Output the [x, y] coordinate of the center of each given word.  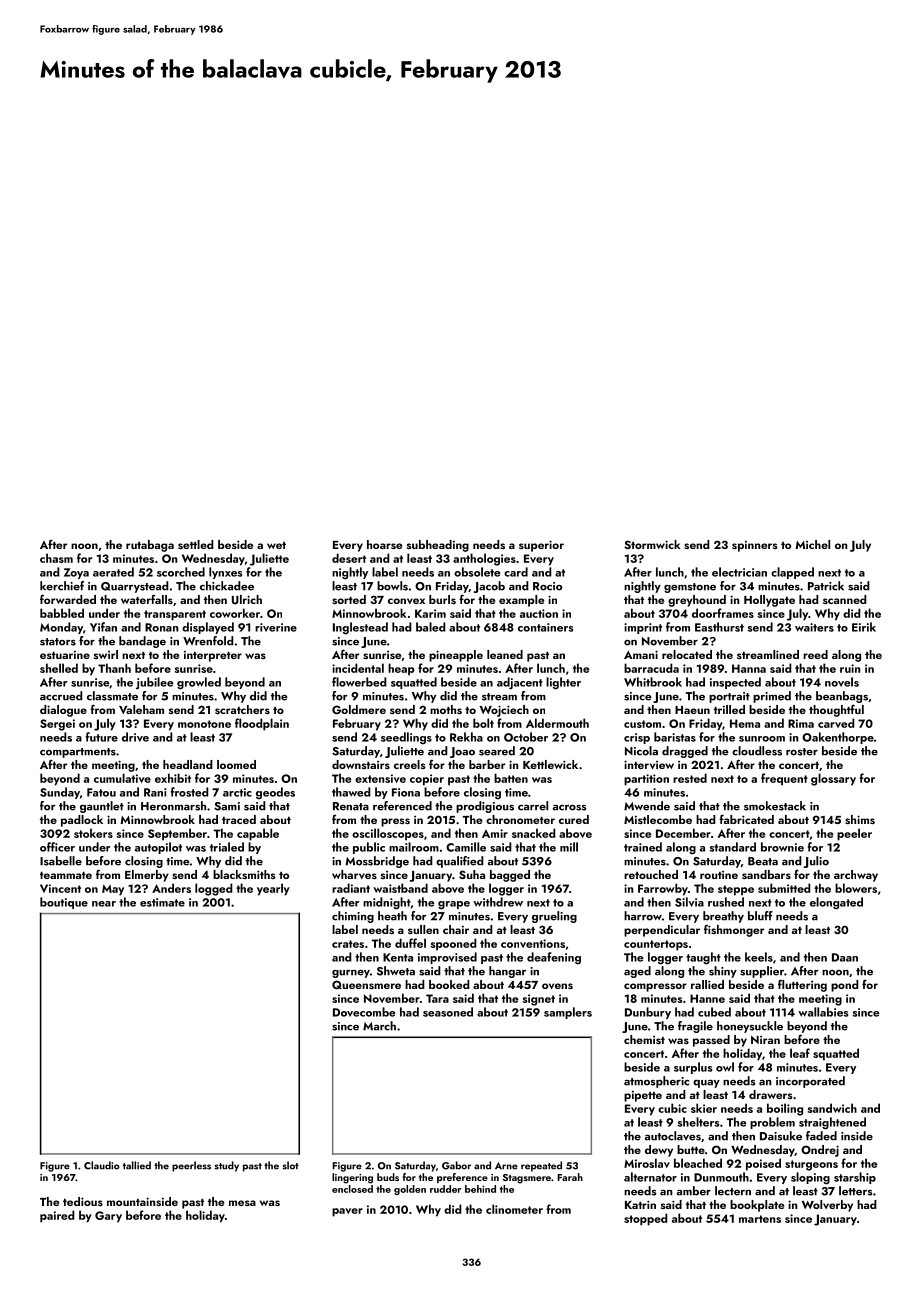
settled [196, 544]
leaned [505, 654]
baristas [675, 737]
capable [258, 834]
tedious [83, 1201]
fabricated [746, 819]
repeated [541, 1166]
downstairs [361, 764]
